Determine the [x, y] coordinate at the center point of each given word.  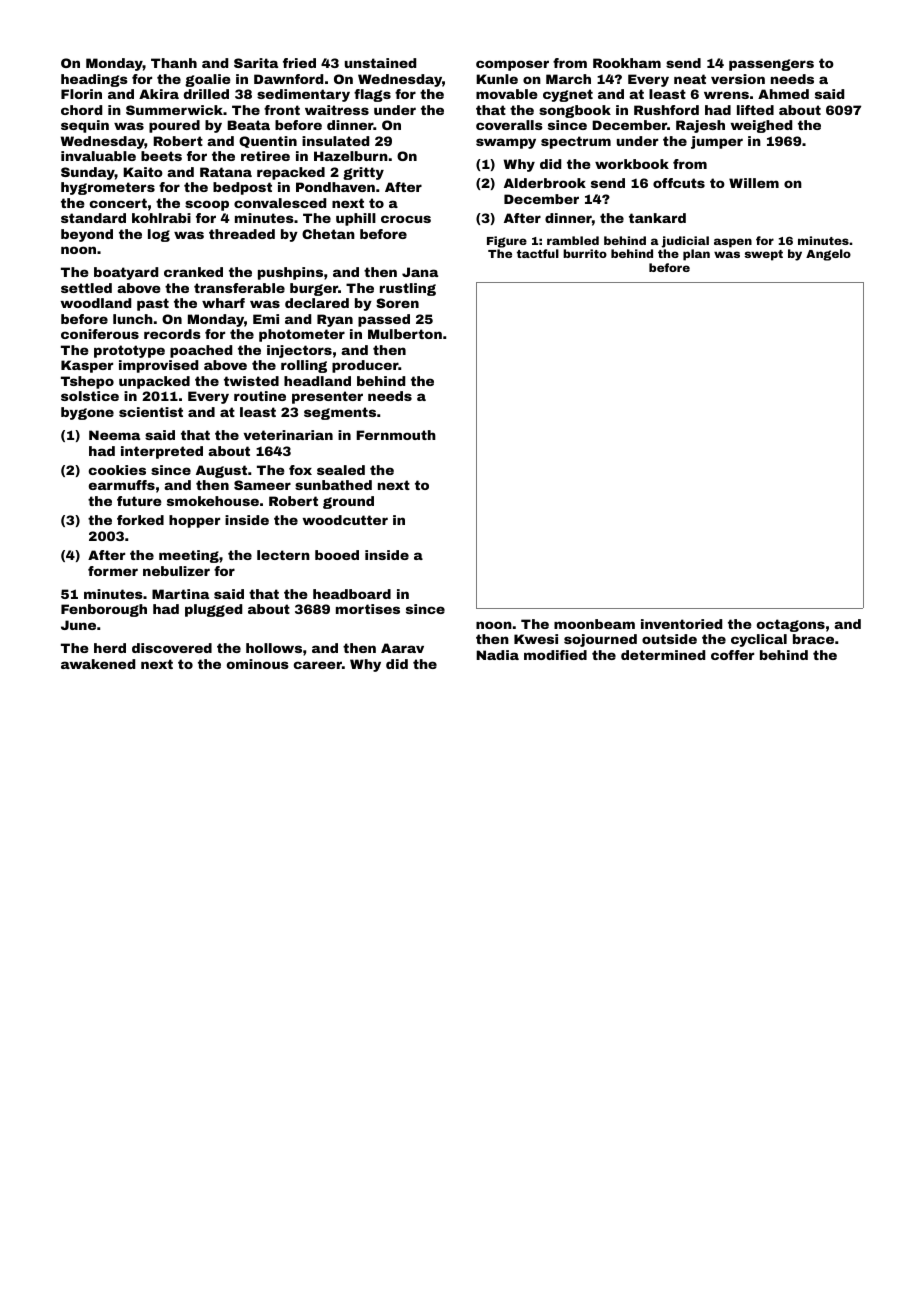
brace [813, 639]
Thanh [174, 63]
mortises [368, 609]
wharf [223, 303]
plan [696, 255]
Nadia [497, 655]
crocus [406, 219]
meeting [189, 556]
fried [299, 63]
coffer [732, 655]
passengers [771, 65]
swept [763, 255]
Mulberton [405, 334]
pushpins [290, 273]
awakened [98, 664]
